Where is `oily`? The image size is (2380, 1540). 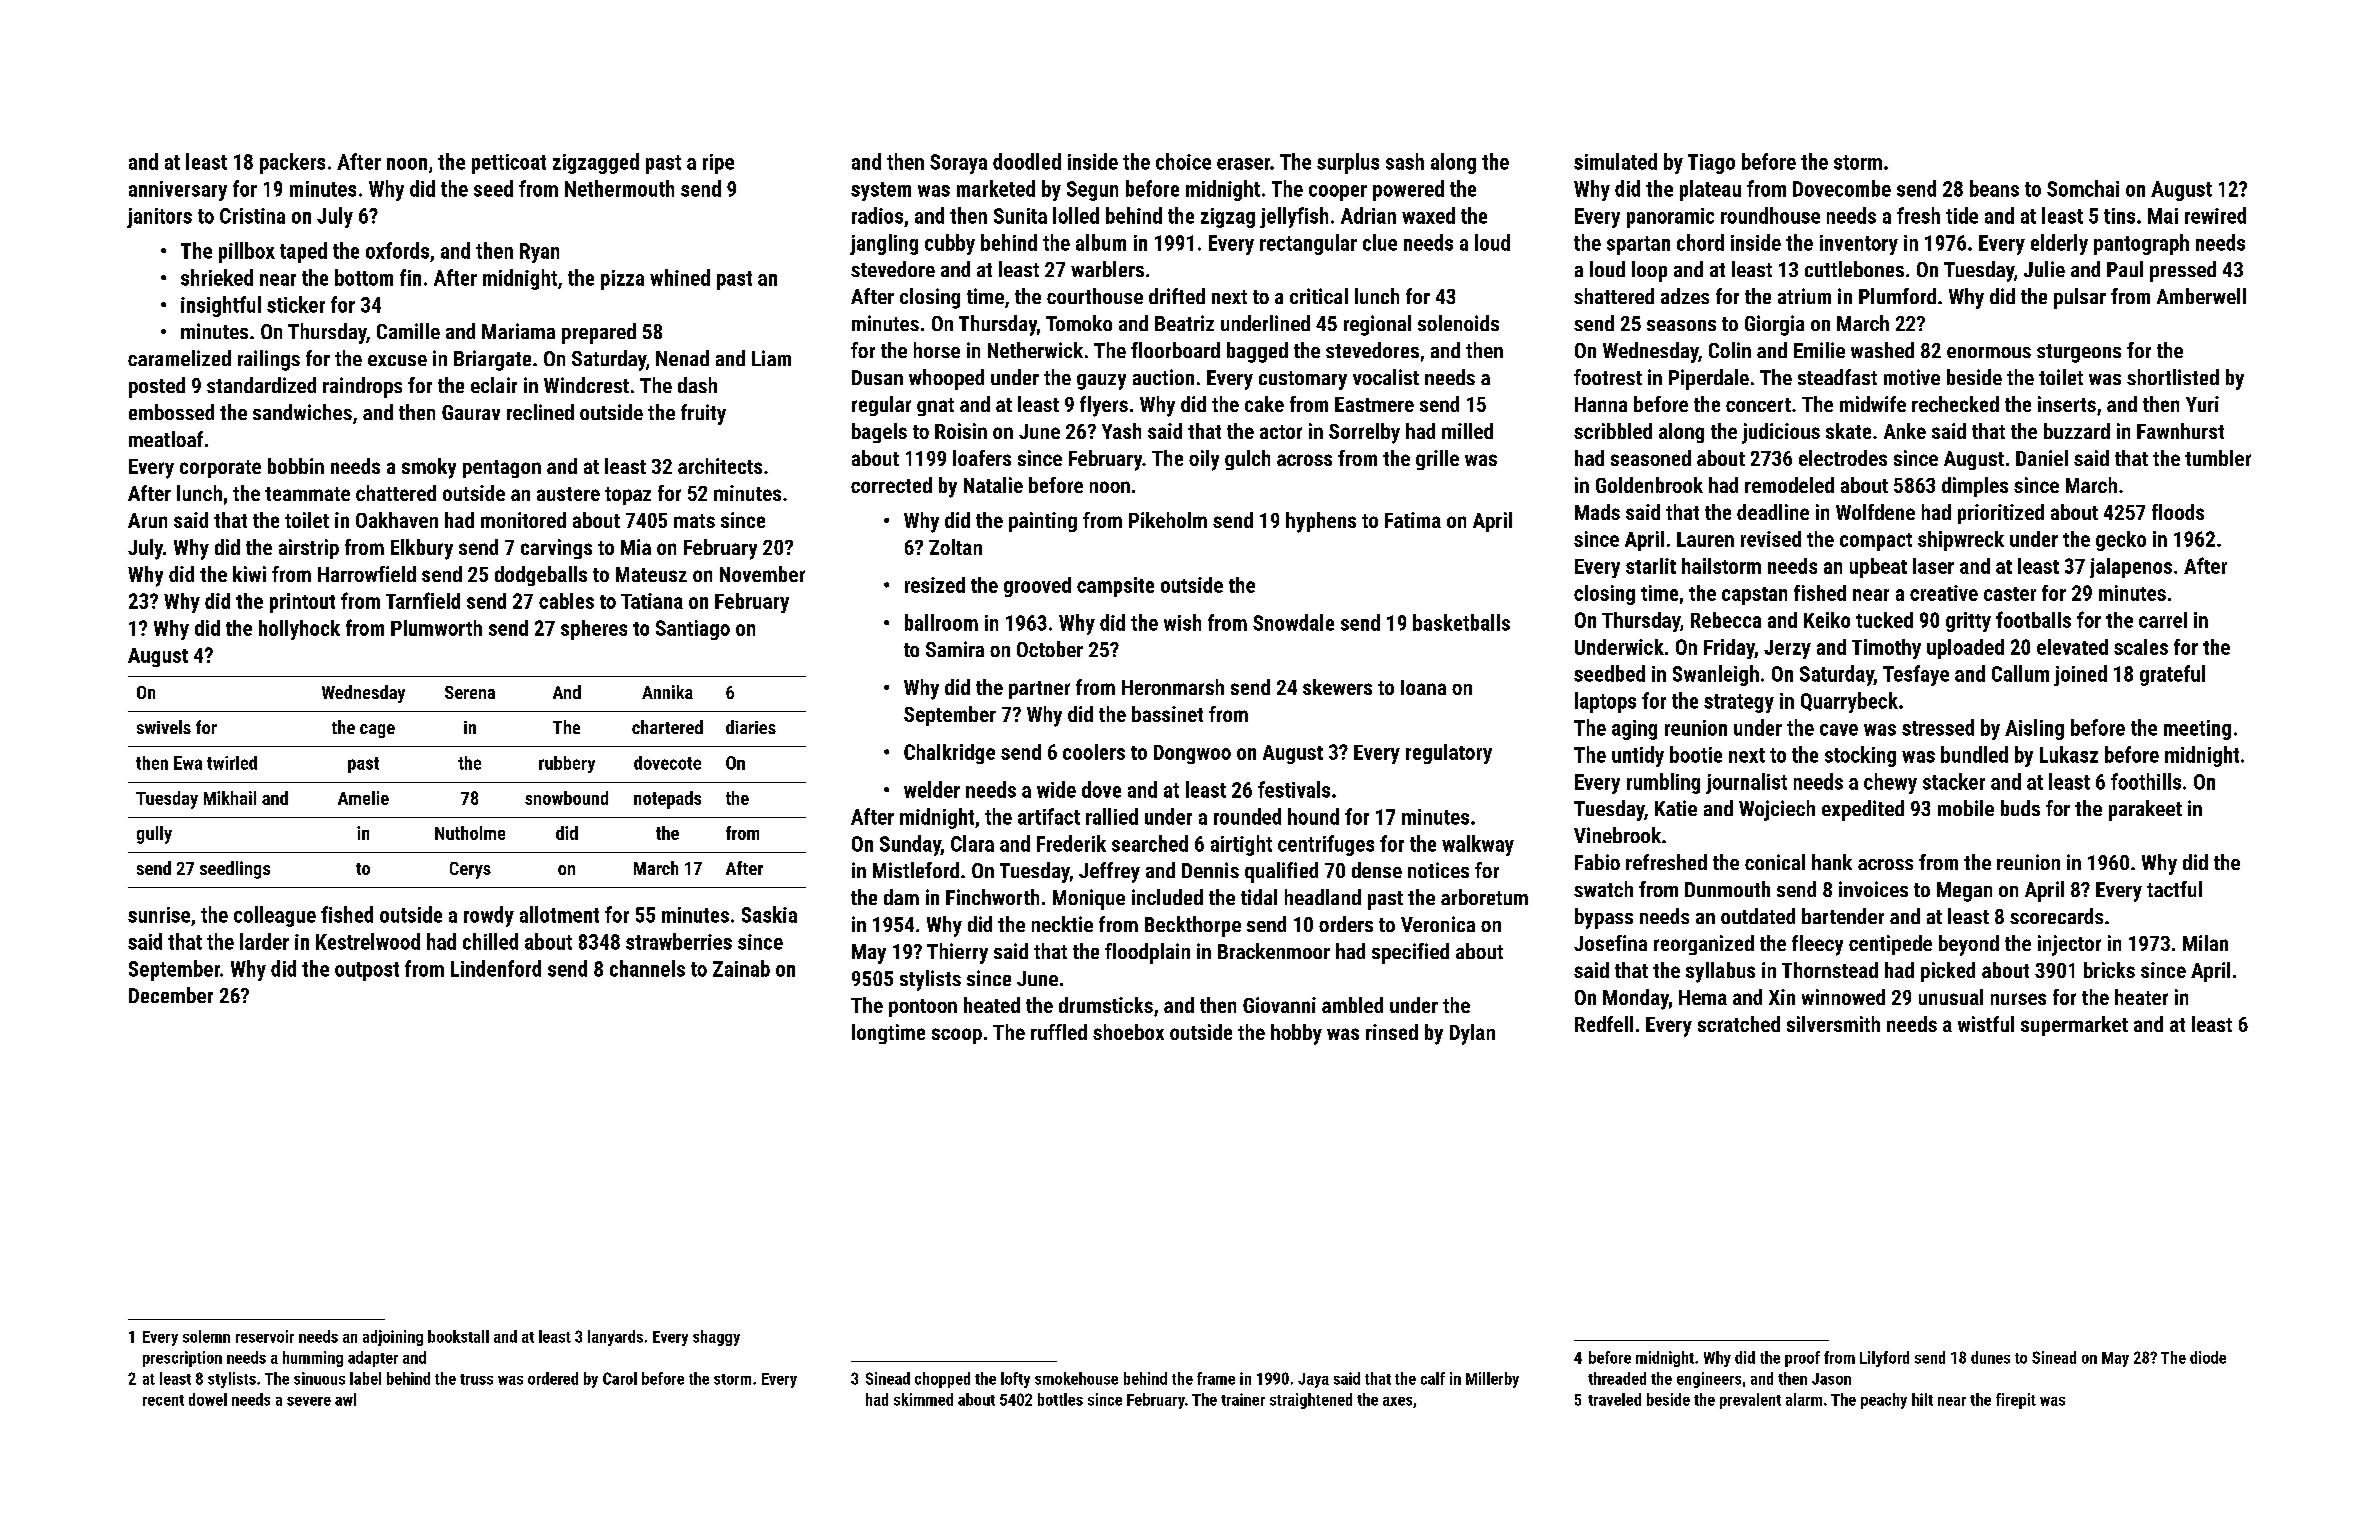
oily is located at coordinates (1204, 460).
